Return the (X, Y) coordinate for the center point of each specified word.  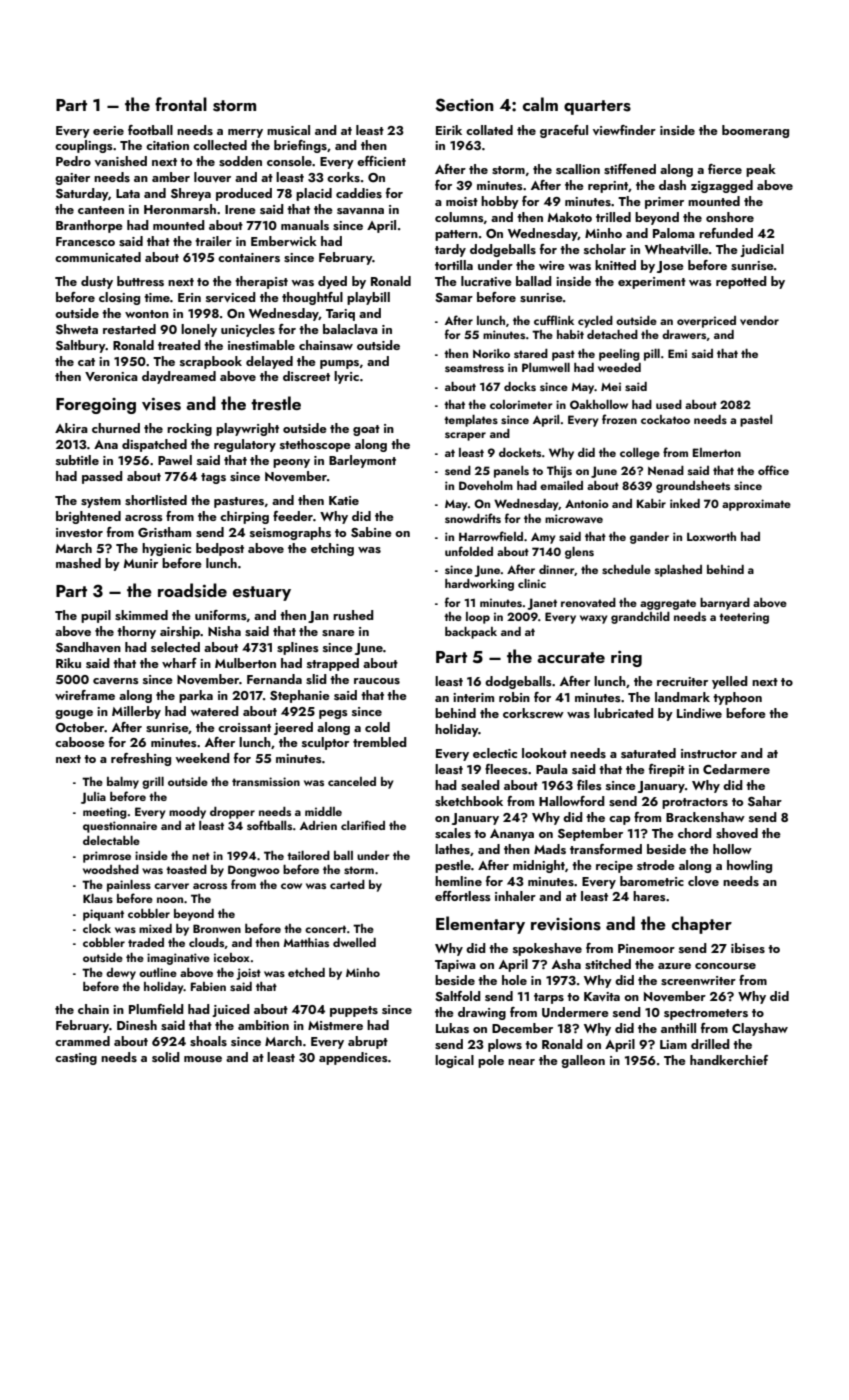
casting (76, 1059)
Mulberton (245, 663)
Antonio (587, 503)
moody (187, 813)
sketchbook (469, 801)
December (522, 1028)
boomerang (755, 131)
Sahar (765, 801)
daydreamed (179, 377)
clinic (532, 583)
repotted (741, 282)
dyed (332, 282)
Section (464, 105)
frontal (181, 104)
